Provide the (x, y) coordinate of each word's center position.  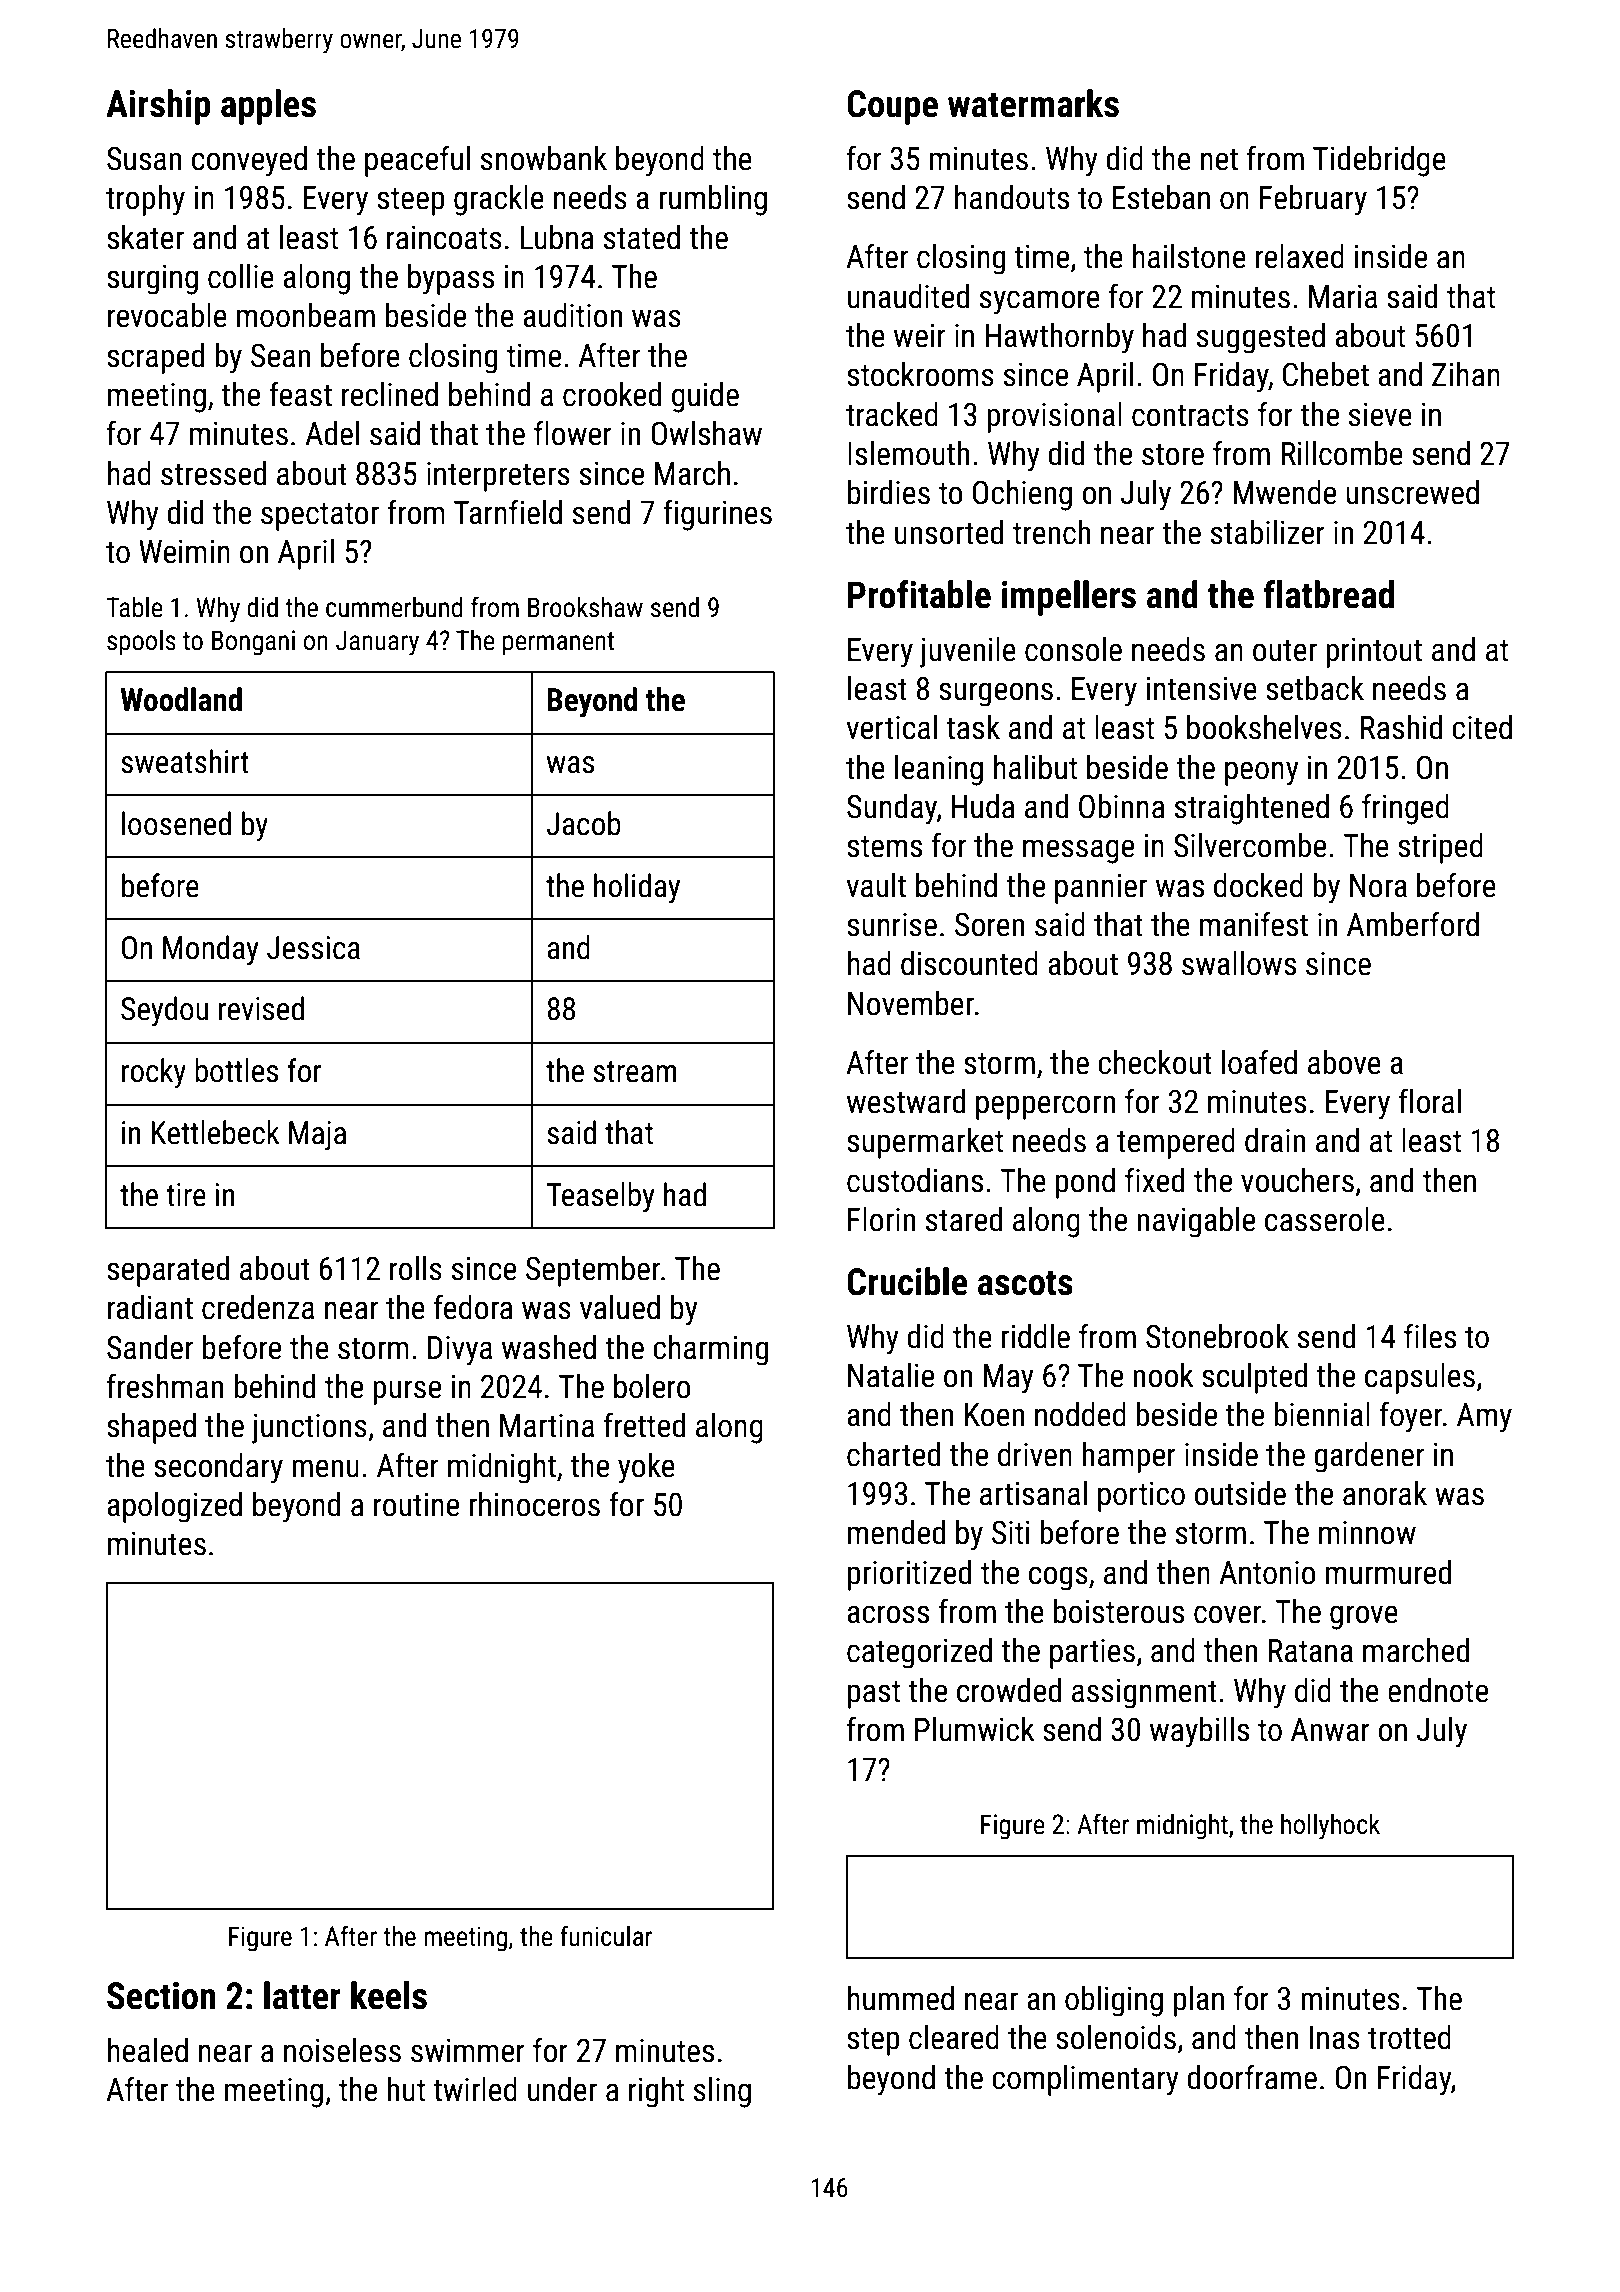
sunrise (892, 925)
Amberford (1413, 924)
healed (148, 2050)
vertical (892, 727)
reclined (390, 394)
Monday (211, 950)
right (656, 2092)
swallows (1239, 963)
